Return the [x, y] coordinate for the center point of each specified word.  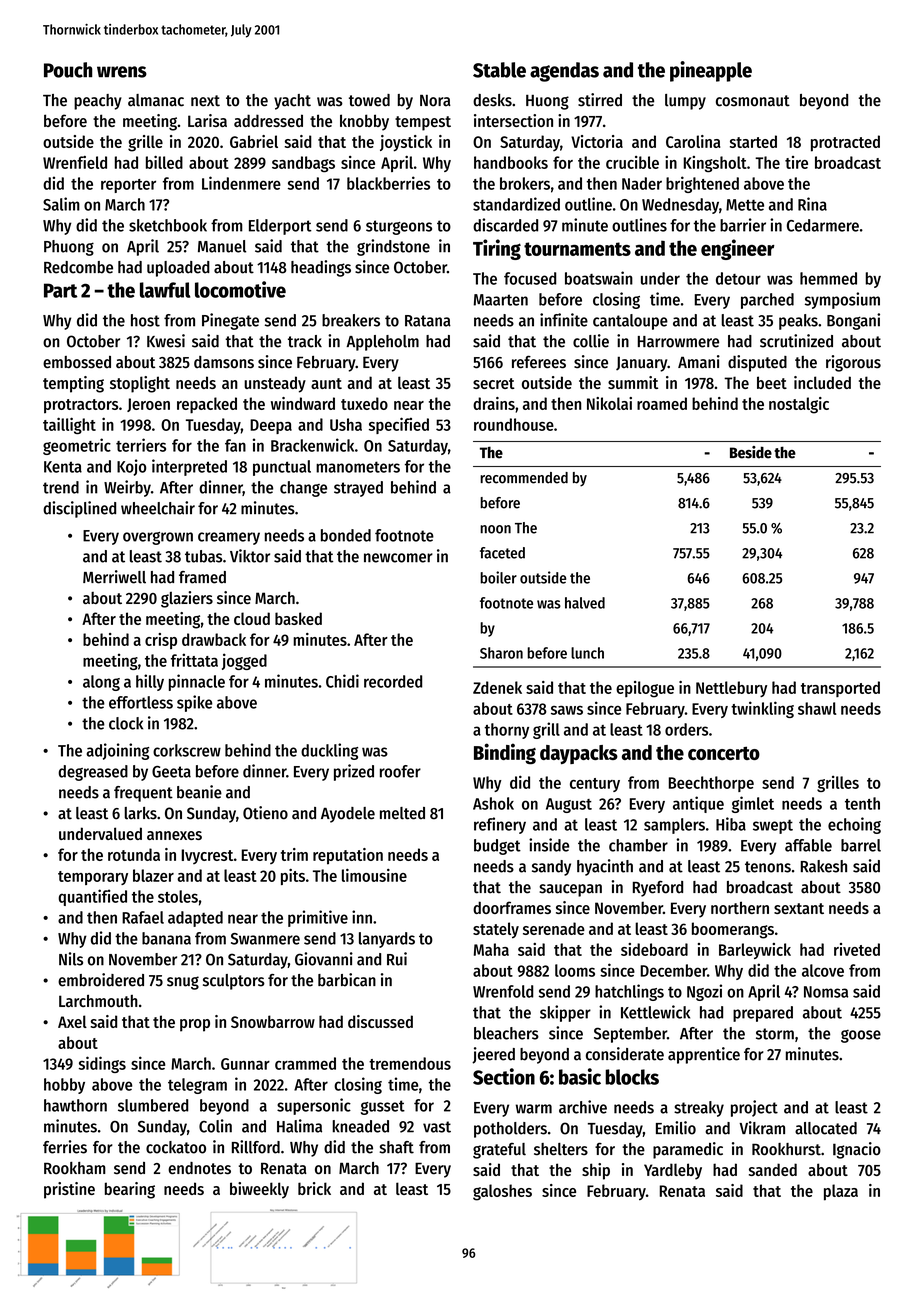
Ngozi [704, 992]
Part [61, 290]
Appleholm [382, 343]
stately [496, 930]
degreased [93, 773]
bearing [130, 1190]
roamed [662, 403]
